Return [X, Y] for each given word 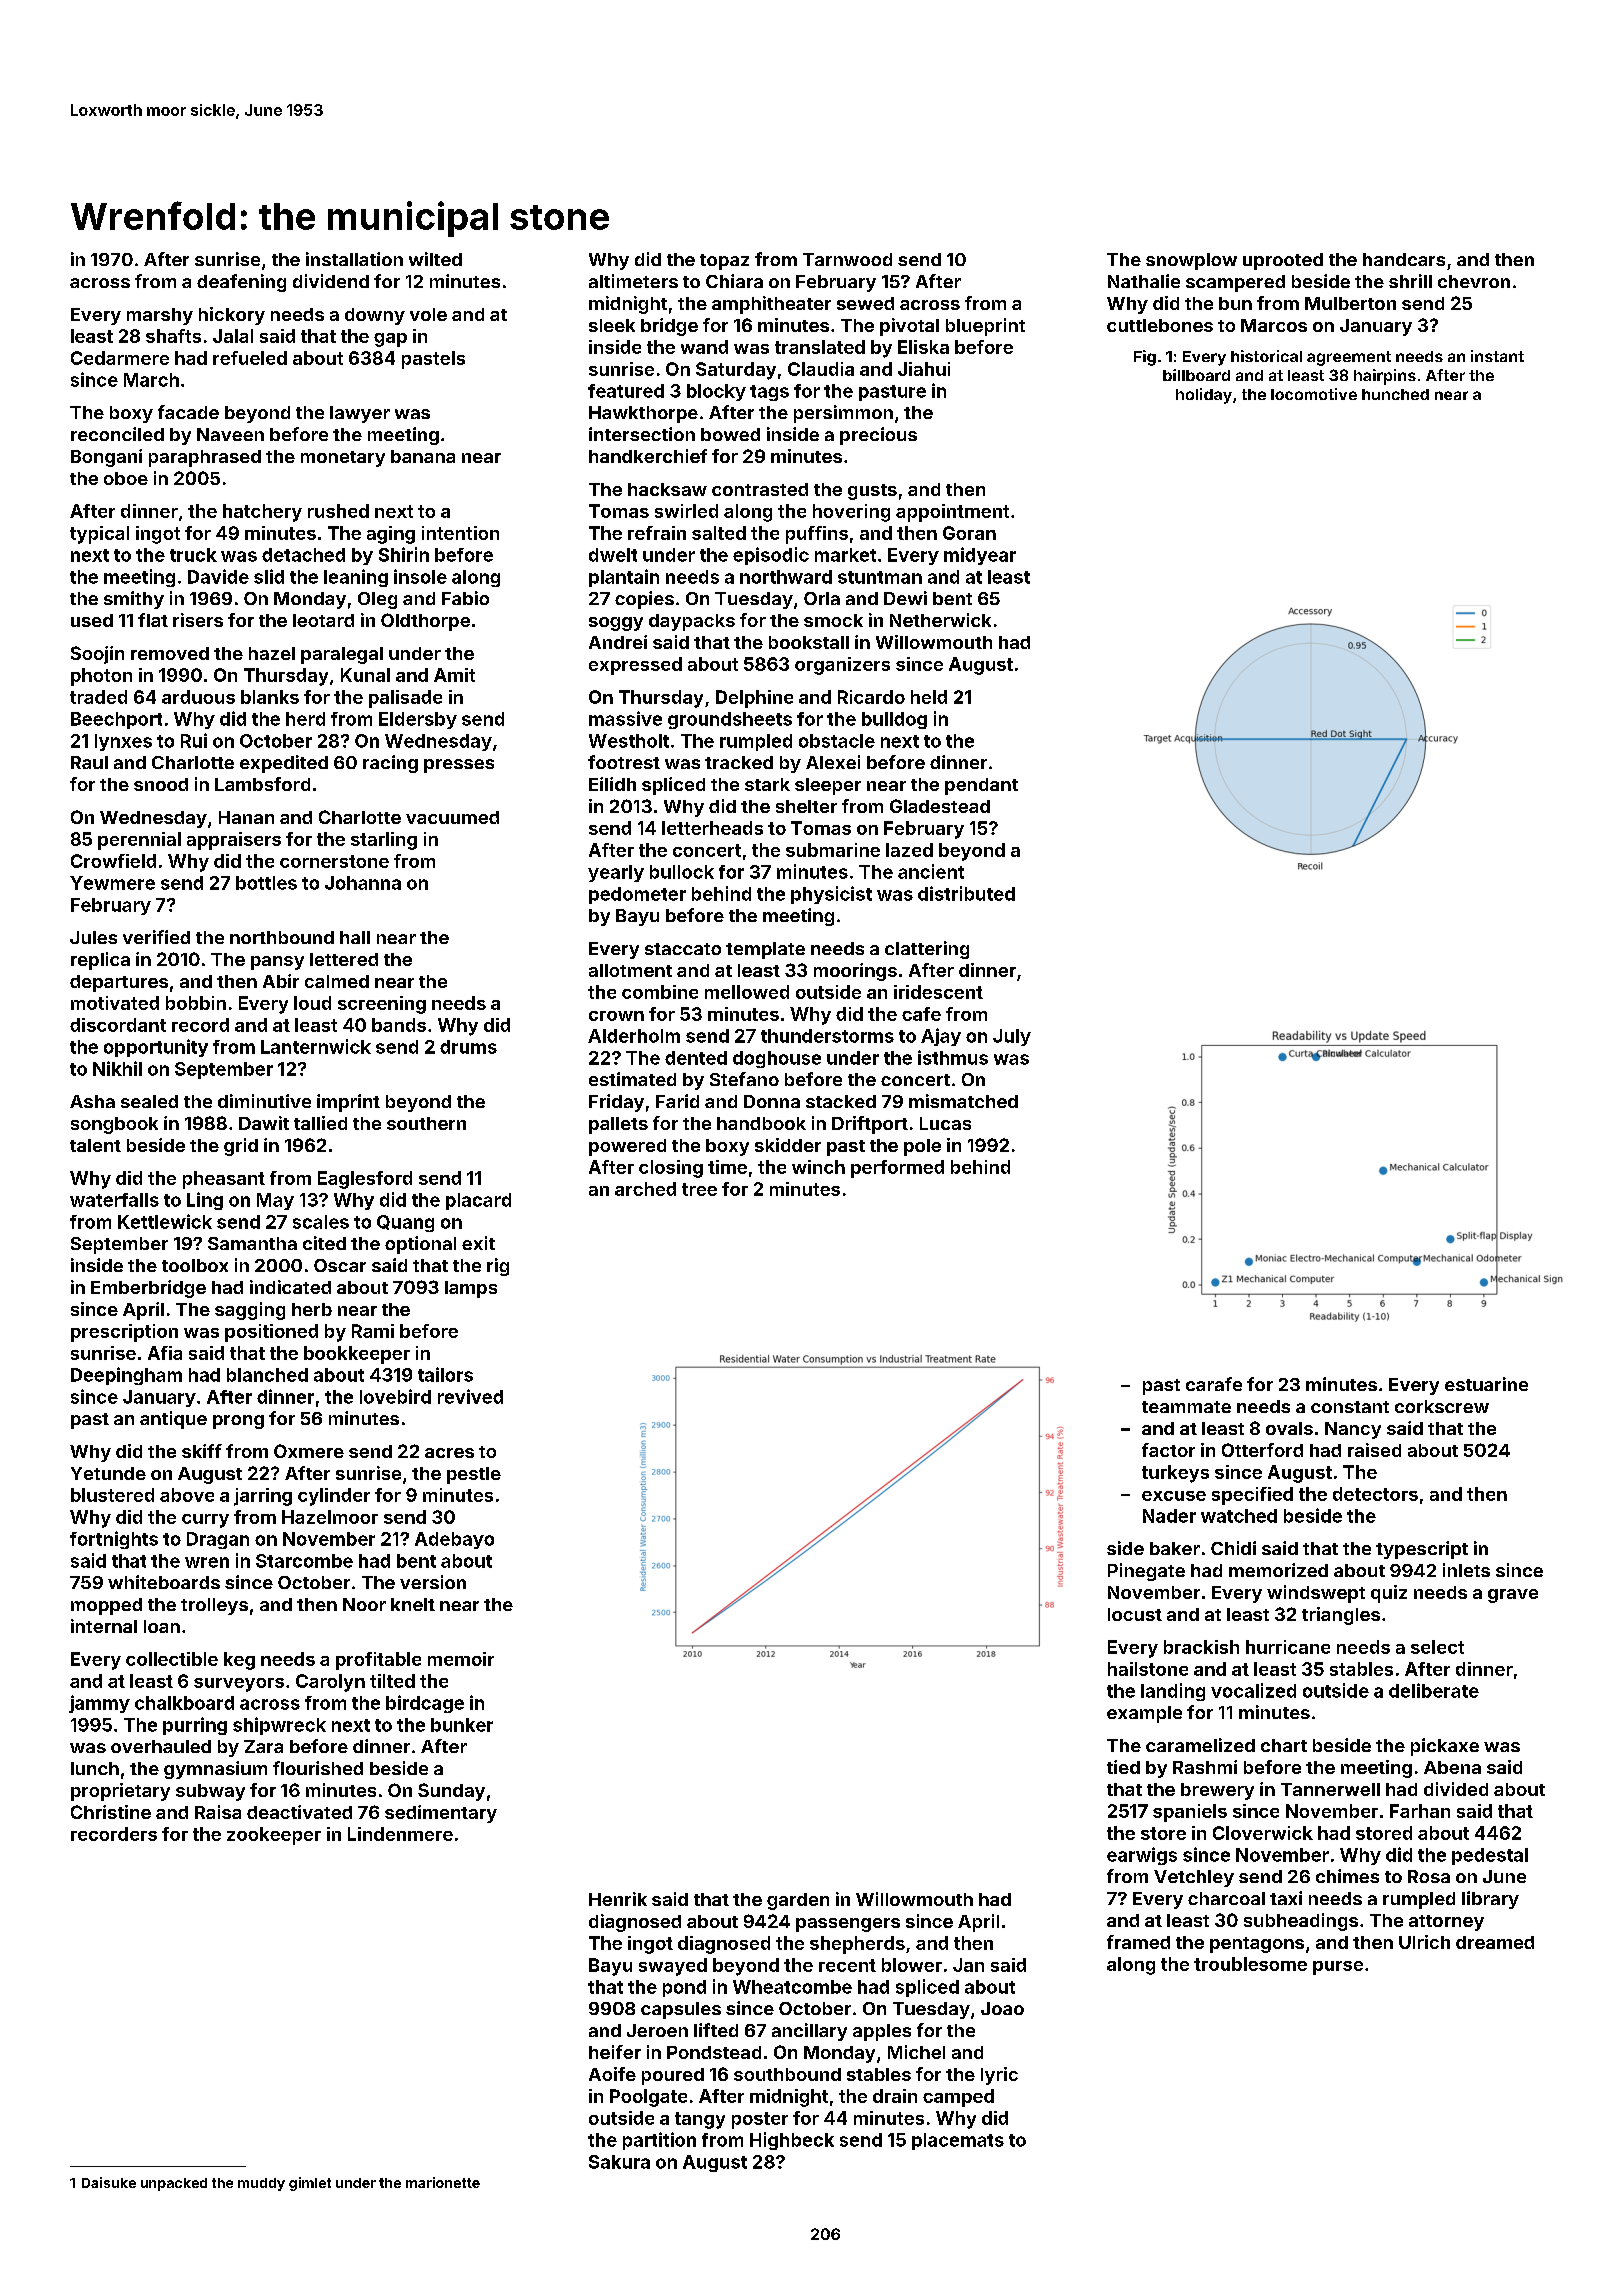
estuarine [1486, 1384]
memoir [461, 1659]
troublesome [1250, 1964]
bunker [462, 1725]
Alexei [833, 762]
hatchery [262, 513]
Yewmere [112, 883]
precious [878, 436]
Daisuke [109, 2182]
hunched [1395, 394]
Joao [1002, 2008]
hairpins [1385, 377]
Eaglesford [365, 1180]
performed [897, 1169]
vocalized [1253, 1690]
